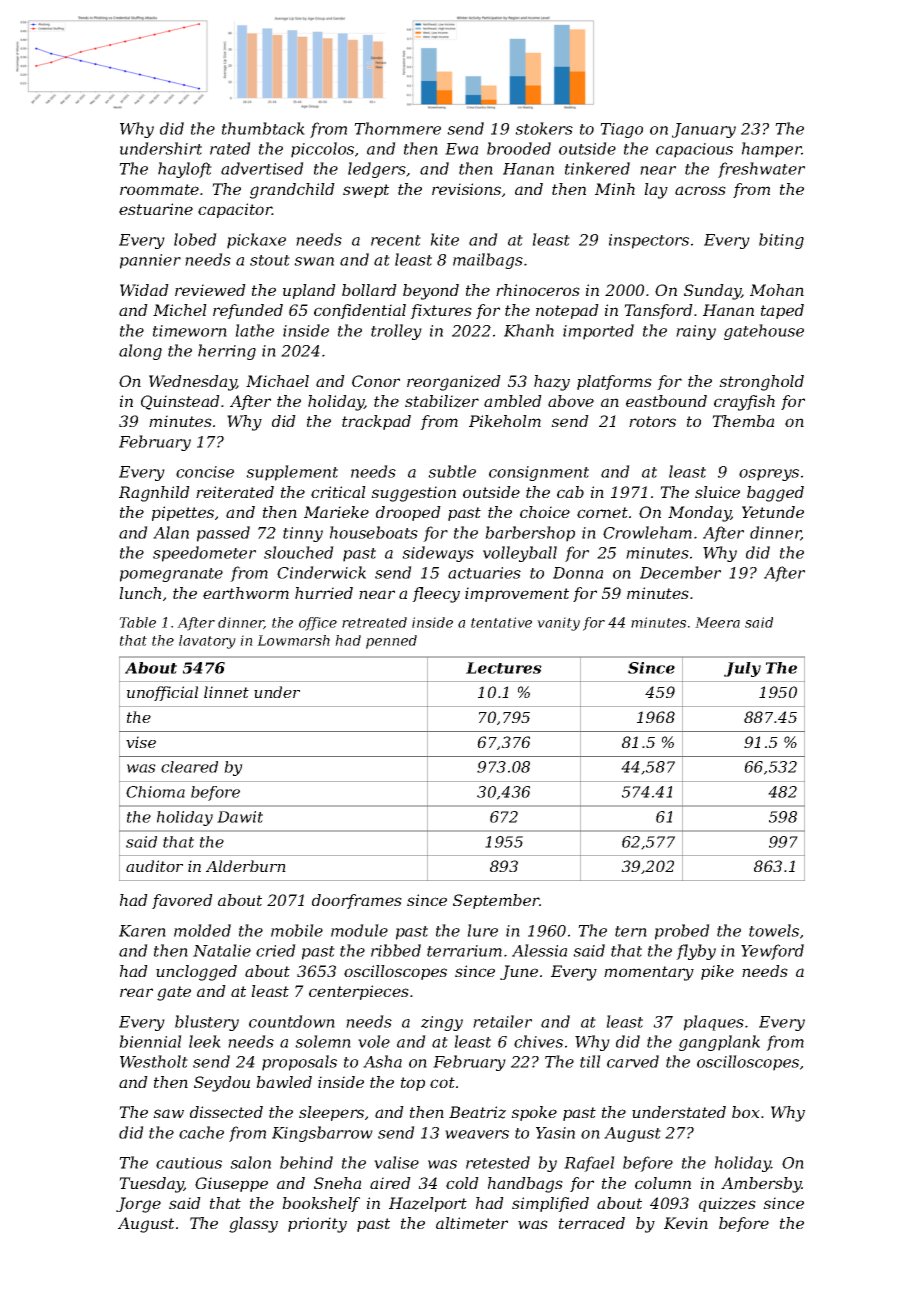  Describe the element at coordinates (359, 992) in the screenshot. I see `centerpieces` at that location.
